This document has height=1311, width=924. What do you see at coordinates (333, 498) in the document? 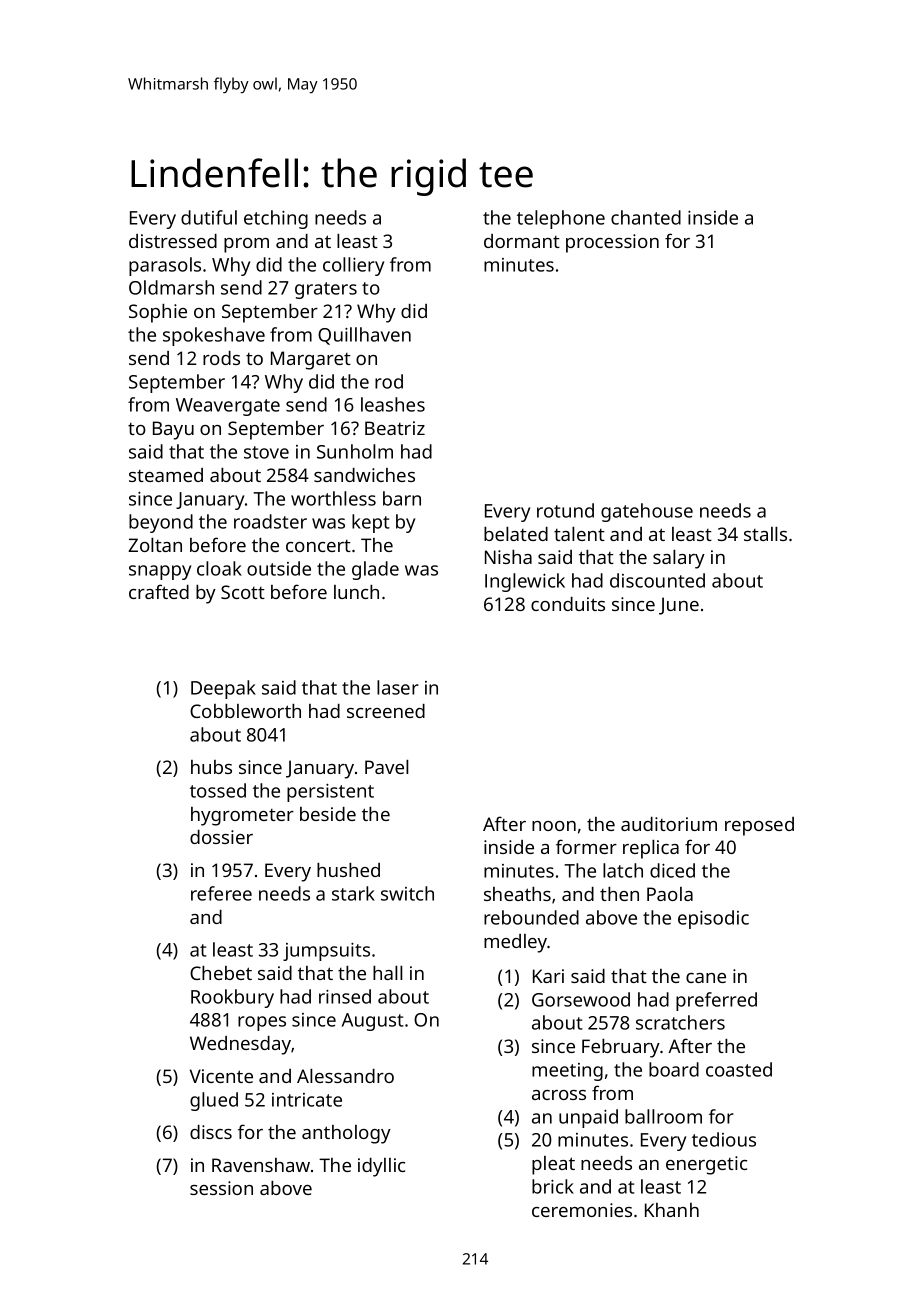
I see `worthless` at bounding box center [333, 498].
